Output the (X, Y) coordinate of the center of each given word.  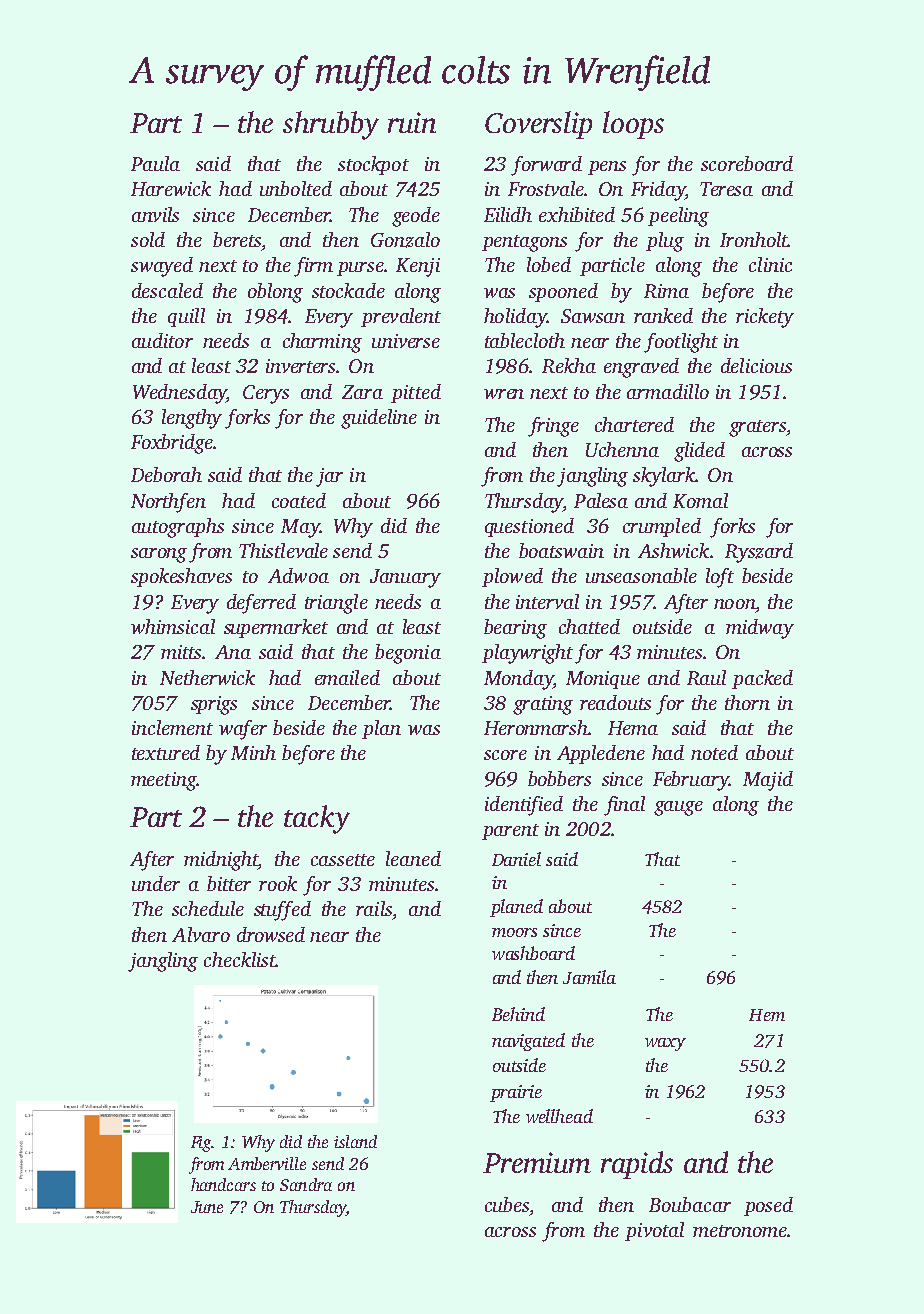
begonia (408, 654)
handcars (223, 1184)
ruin (412, 122)
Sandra (306, 1184)
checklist (240, 959)
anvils (155, 214)
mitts (181, 652)
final (624, 806)
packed (762, 679)
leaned (413, 858)
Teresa (726, 189)
